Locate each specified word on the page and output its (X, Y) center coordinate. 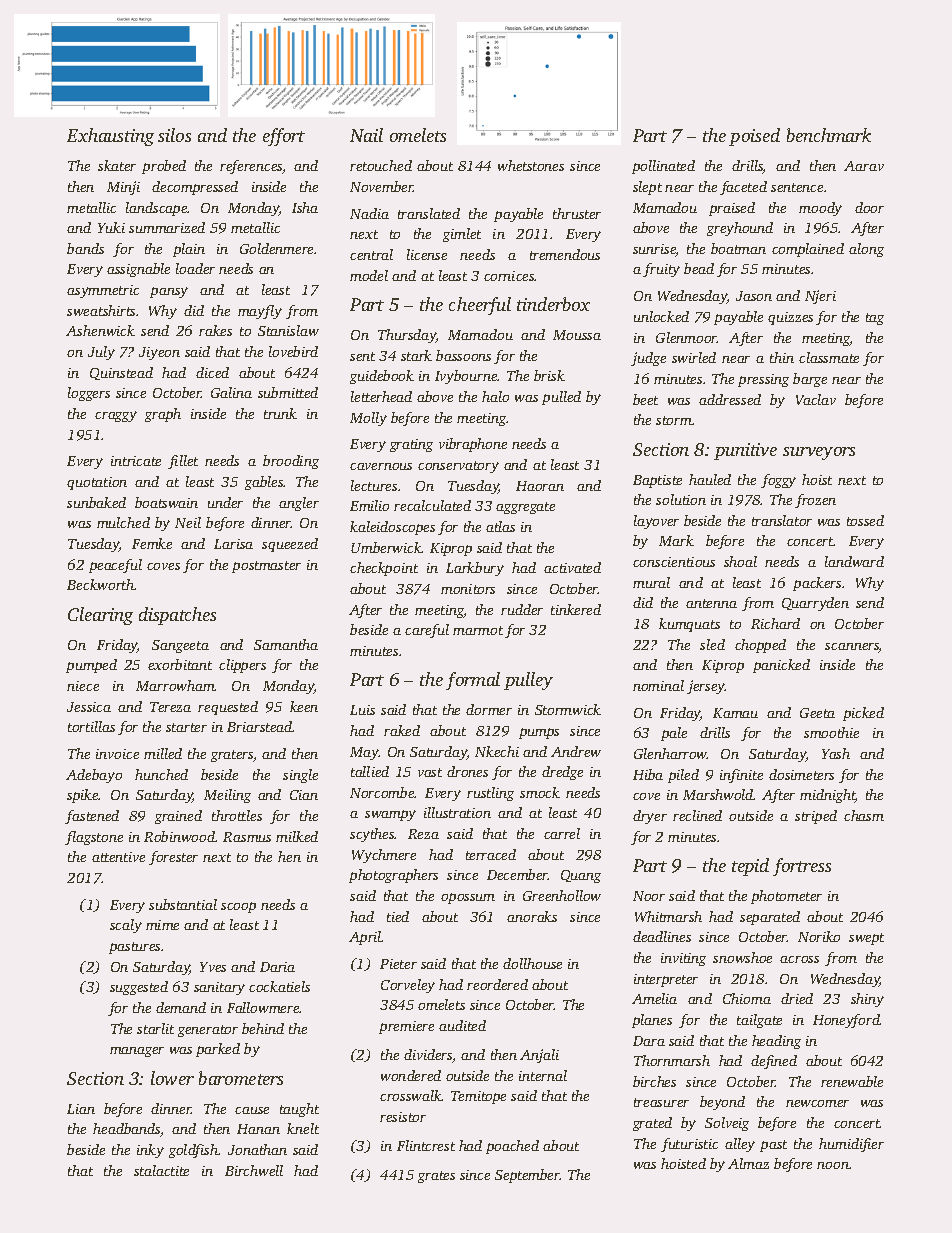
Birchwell (254, 1170)
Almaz (748, 1163)
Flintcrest (426, 1145)
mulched (123, 522)
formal (473, 681)
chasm (864, 815)
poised (754, 137)
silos (174, 135)
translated (429, 213)
